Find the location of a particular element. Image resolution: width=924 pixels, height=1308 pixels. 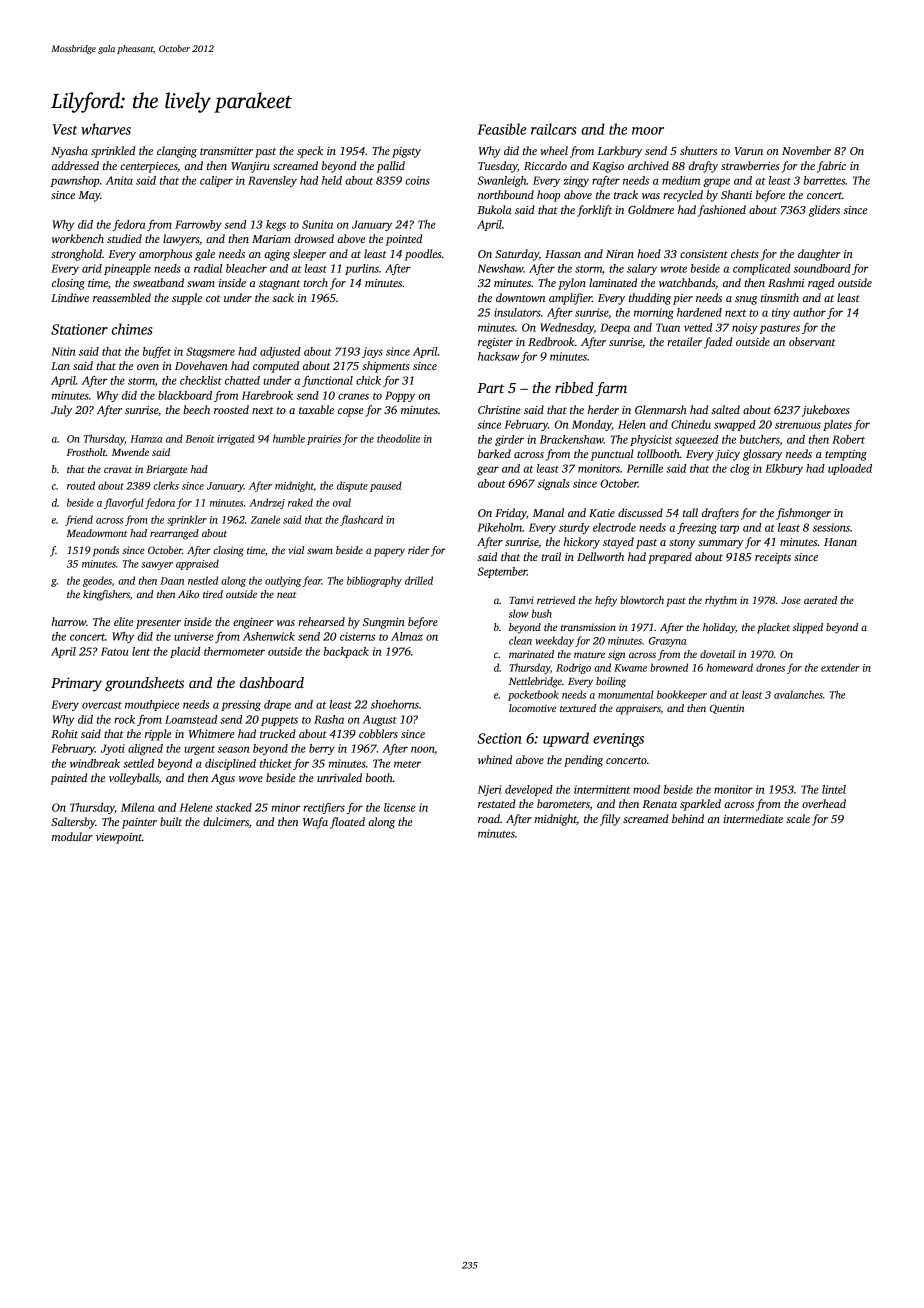

Feasible is located at coordinates (501, 129).
